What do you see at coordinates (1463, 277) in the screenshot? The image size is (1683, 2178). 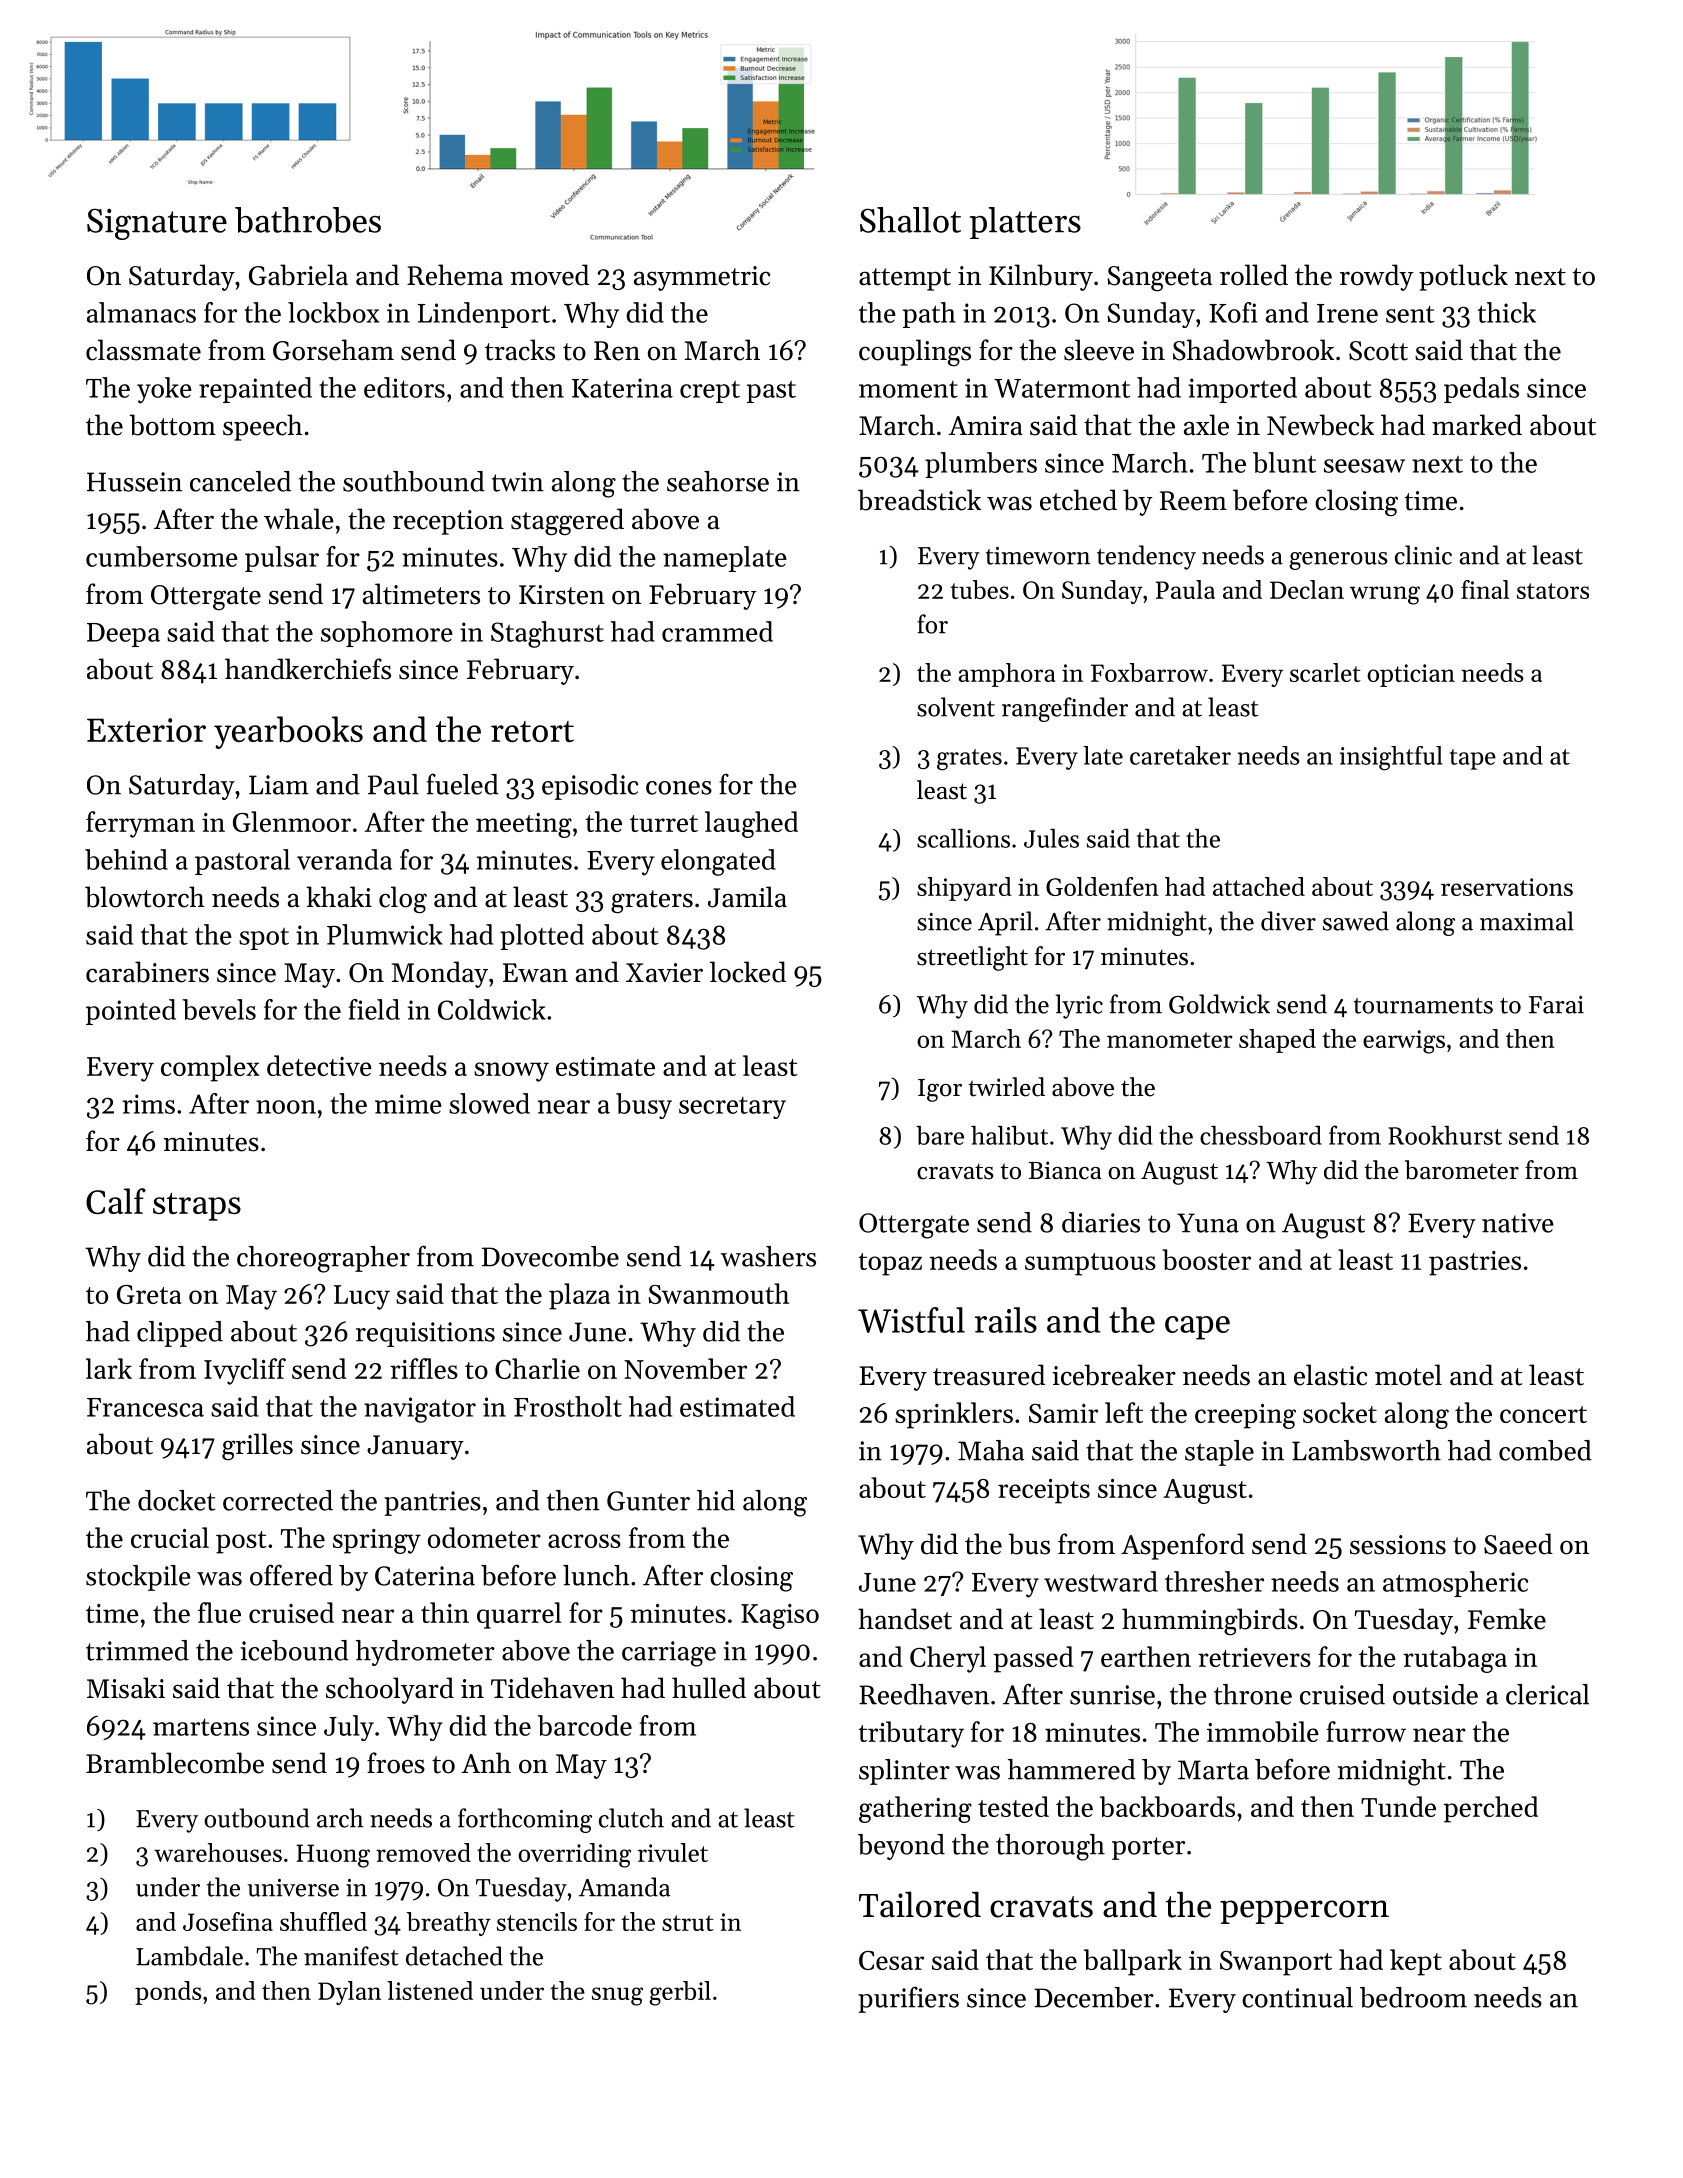 I see `potluck` at bounding box center [1463, 277].
